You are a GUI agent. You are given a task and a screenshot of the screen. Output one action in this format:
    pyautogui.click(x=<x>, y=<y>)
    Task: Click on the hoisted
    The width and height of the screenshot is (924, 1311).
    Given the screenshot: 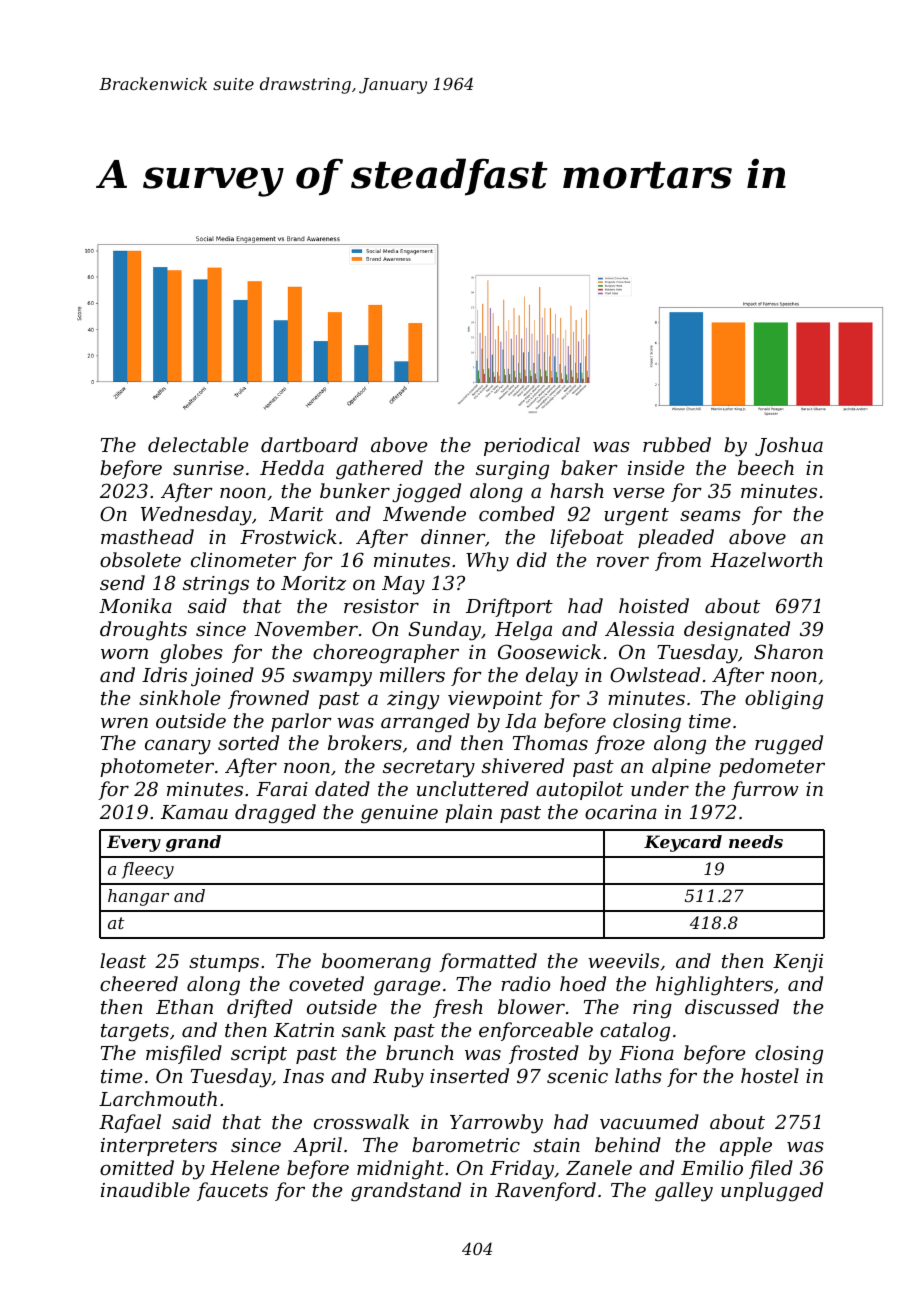 What is the action you would take?
    pyautogui.click(x=654, y=605)
